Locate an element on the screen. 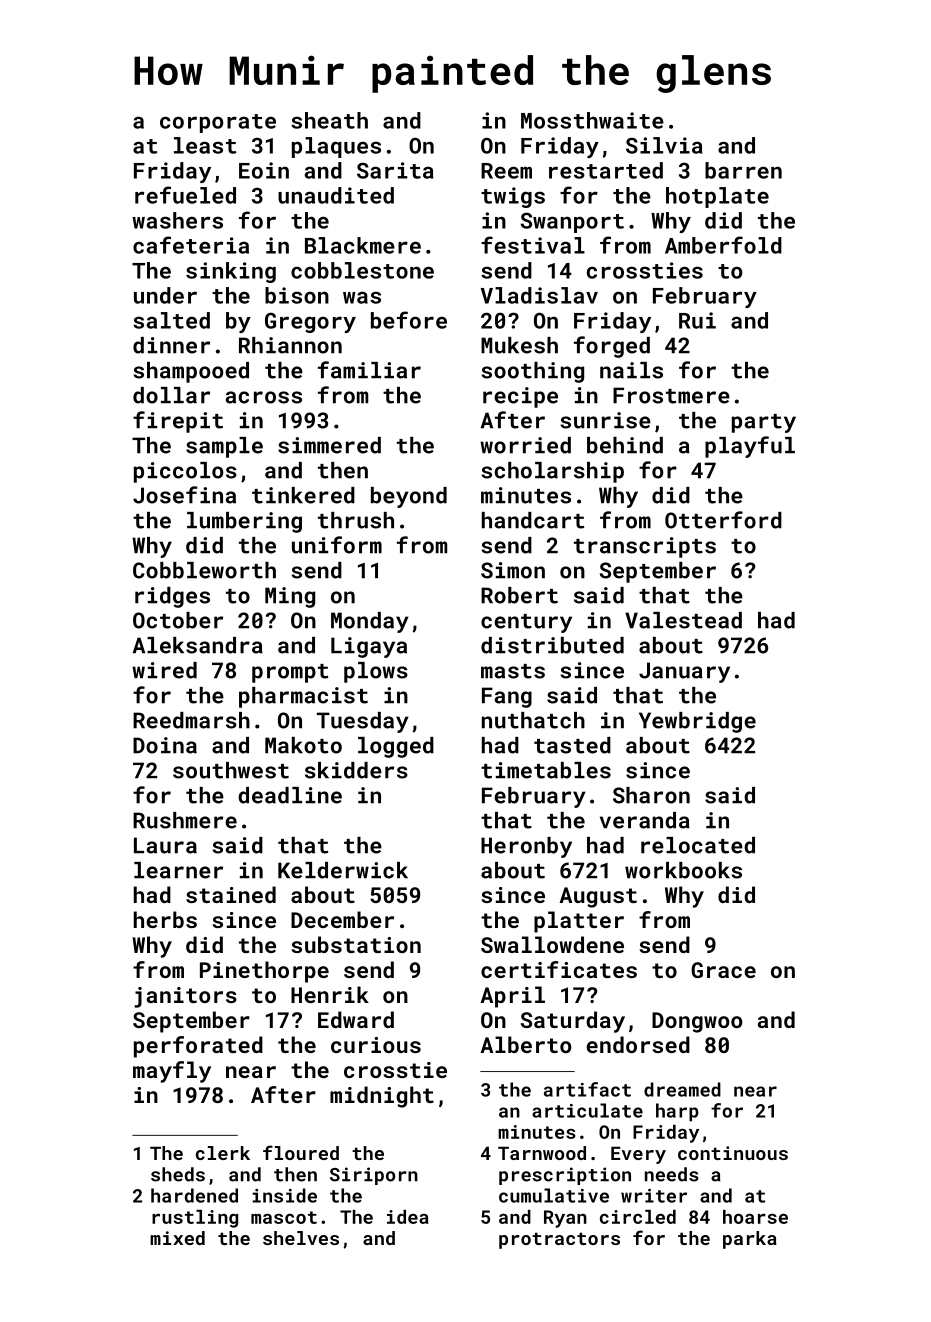  party is located at coordinates (764, 423).
